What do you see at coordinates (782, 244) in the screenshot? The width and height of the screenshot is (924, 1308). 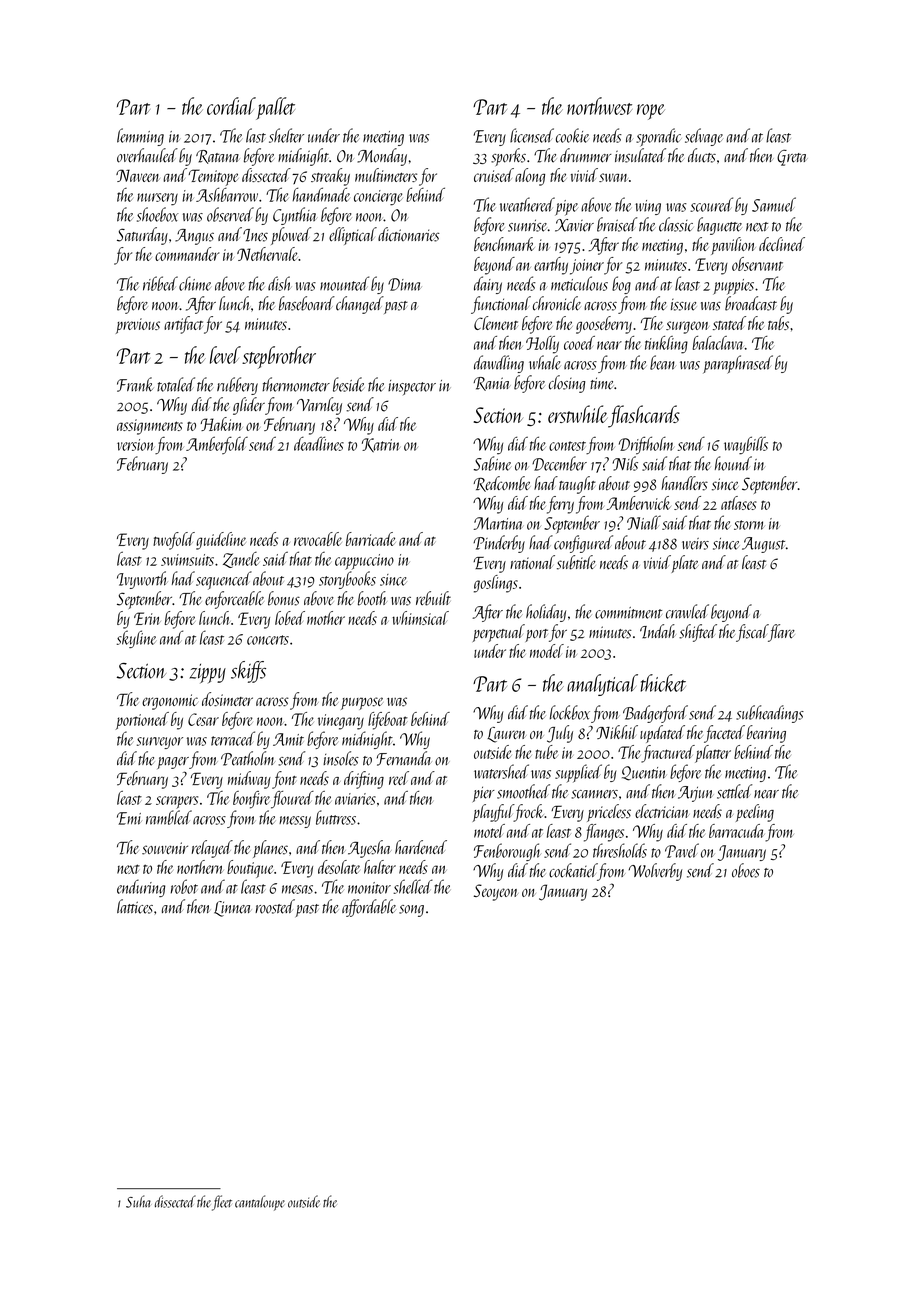 I see `declined` at bounding box center [782, 244].
